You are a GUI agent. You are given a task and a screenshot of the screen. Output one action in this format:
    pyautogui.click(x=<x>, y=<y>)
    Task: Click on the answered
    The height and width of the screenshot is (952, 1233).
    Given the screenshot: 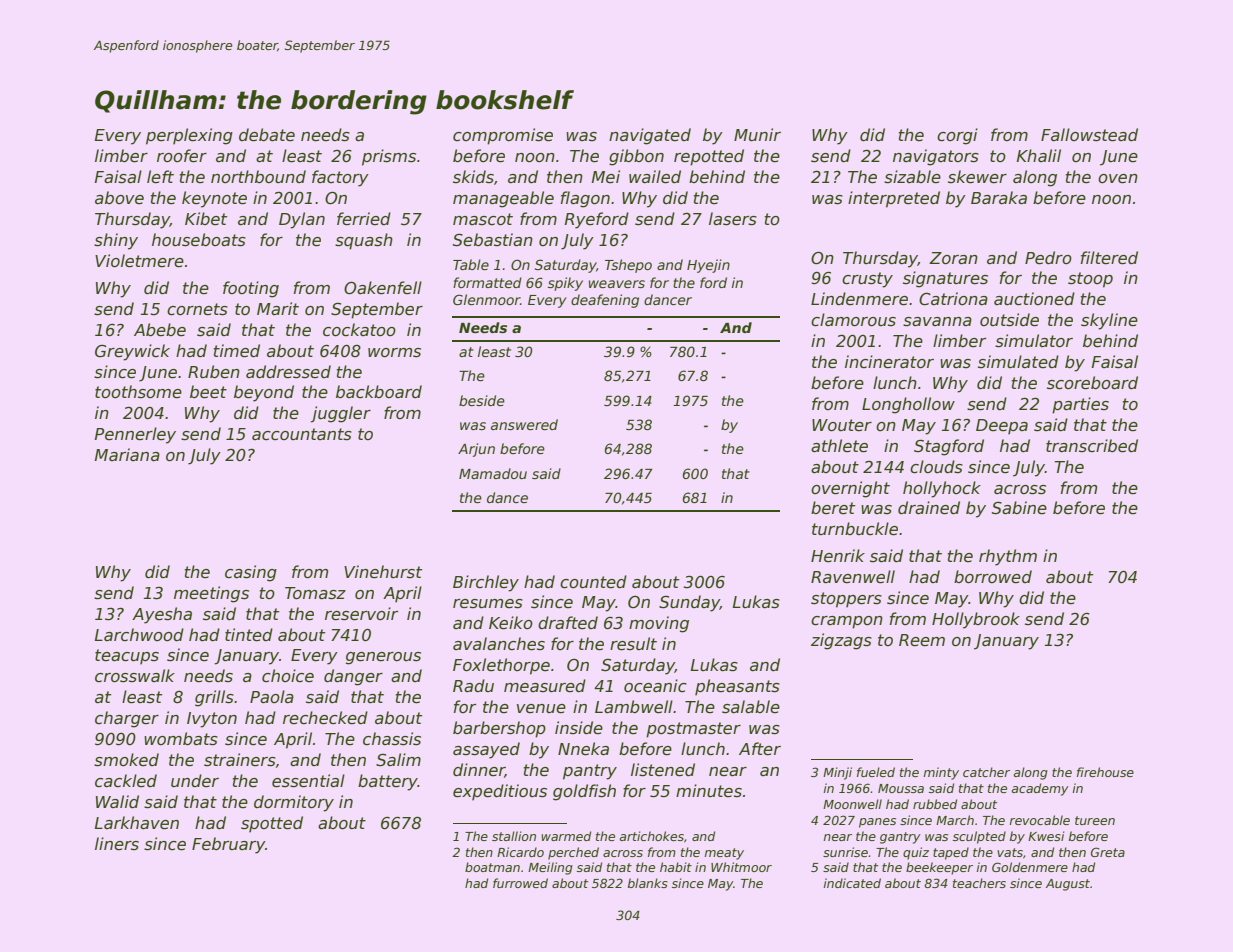 What is the action you would take?
    pyautogui.click(x=524, y=424)
